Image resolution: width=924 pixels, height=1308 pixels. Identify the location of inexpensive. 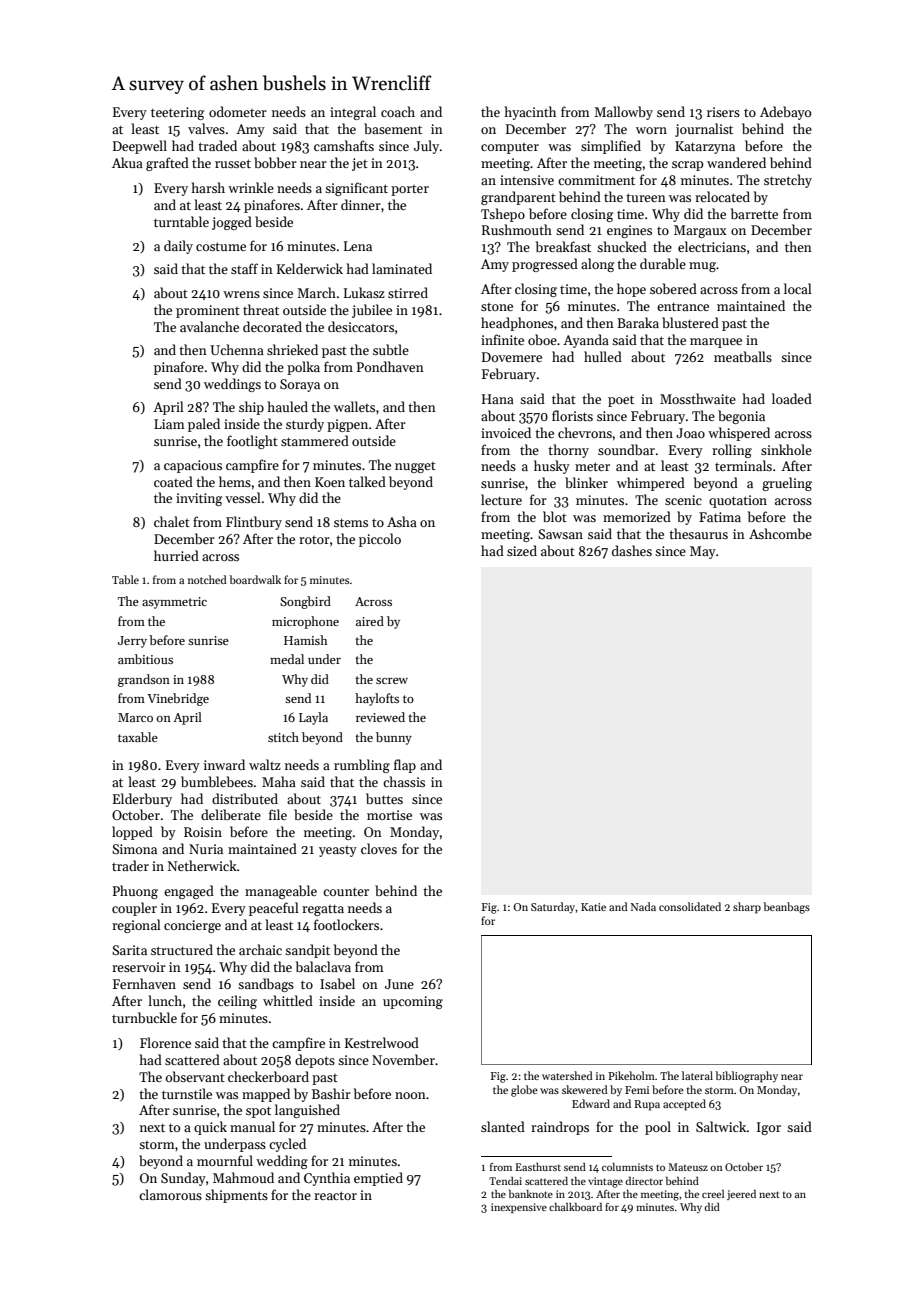
(519, 1208).
